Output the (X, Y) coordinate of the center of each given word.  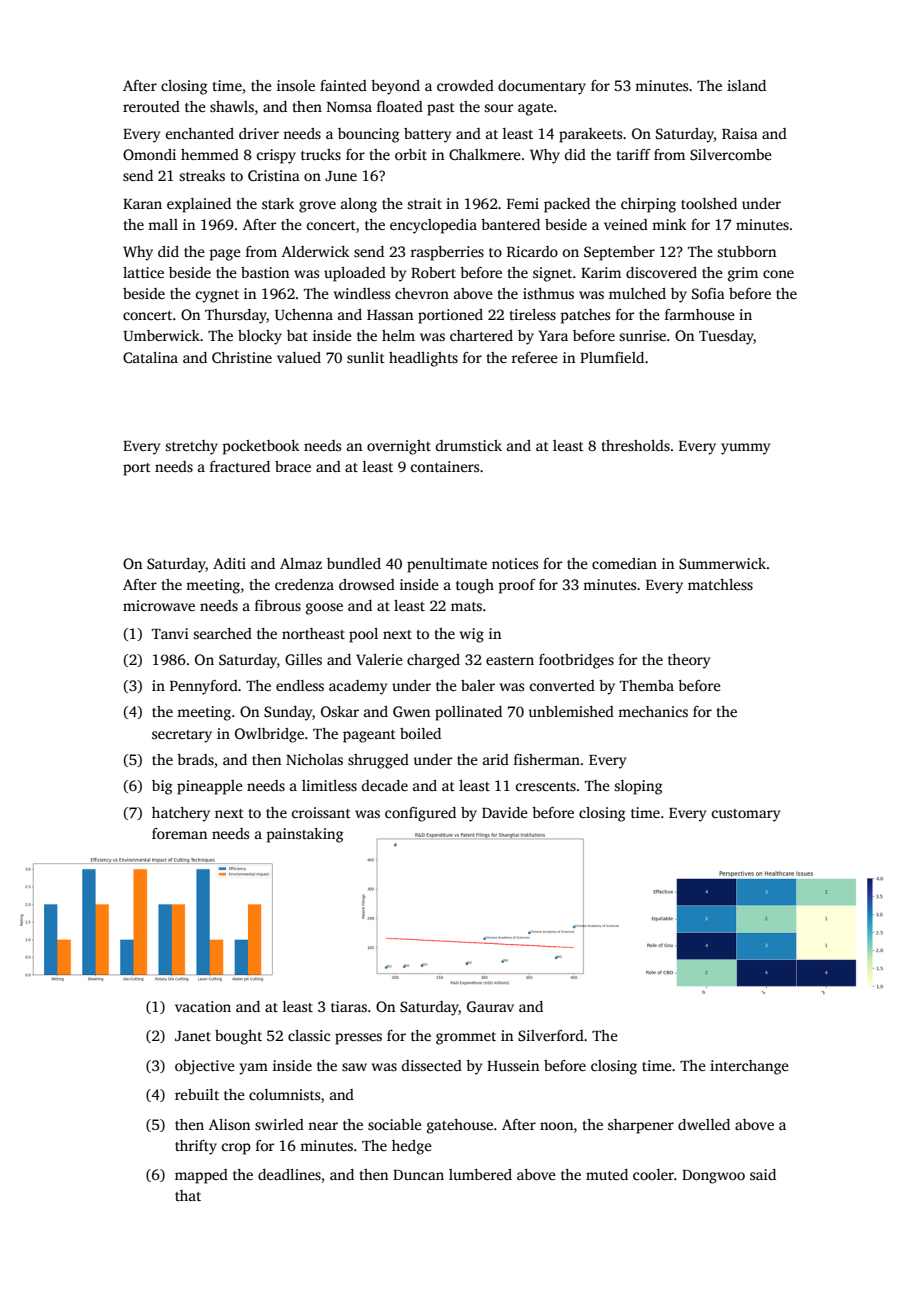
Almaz (301, 563)
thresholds (636, 445)
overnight (399, 447)
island (746, 85)
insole (296, 85)
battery (427, 135)
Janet (193, 1036)
